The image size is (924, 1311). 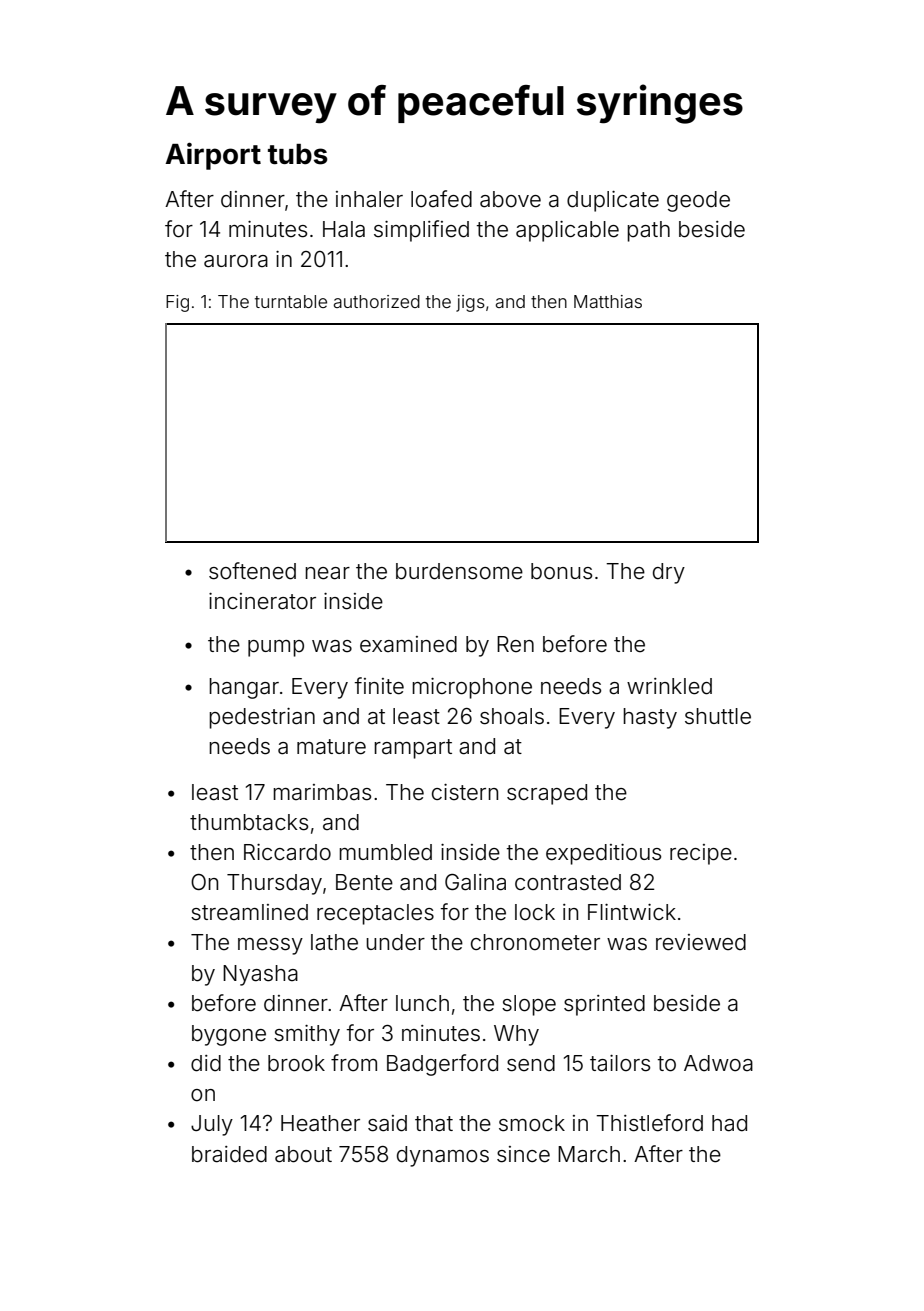 I want to click on scraped, so click(x=547, y=794).
